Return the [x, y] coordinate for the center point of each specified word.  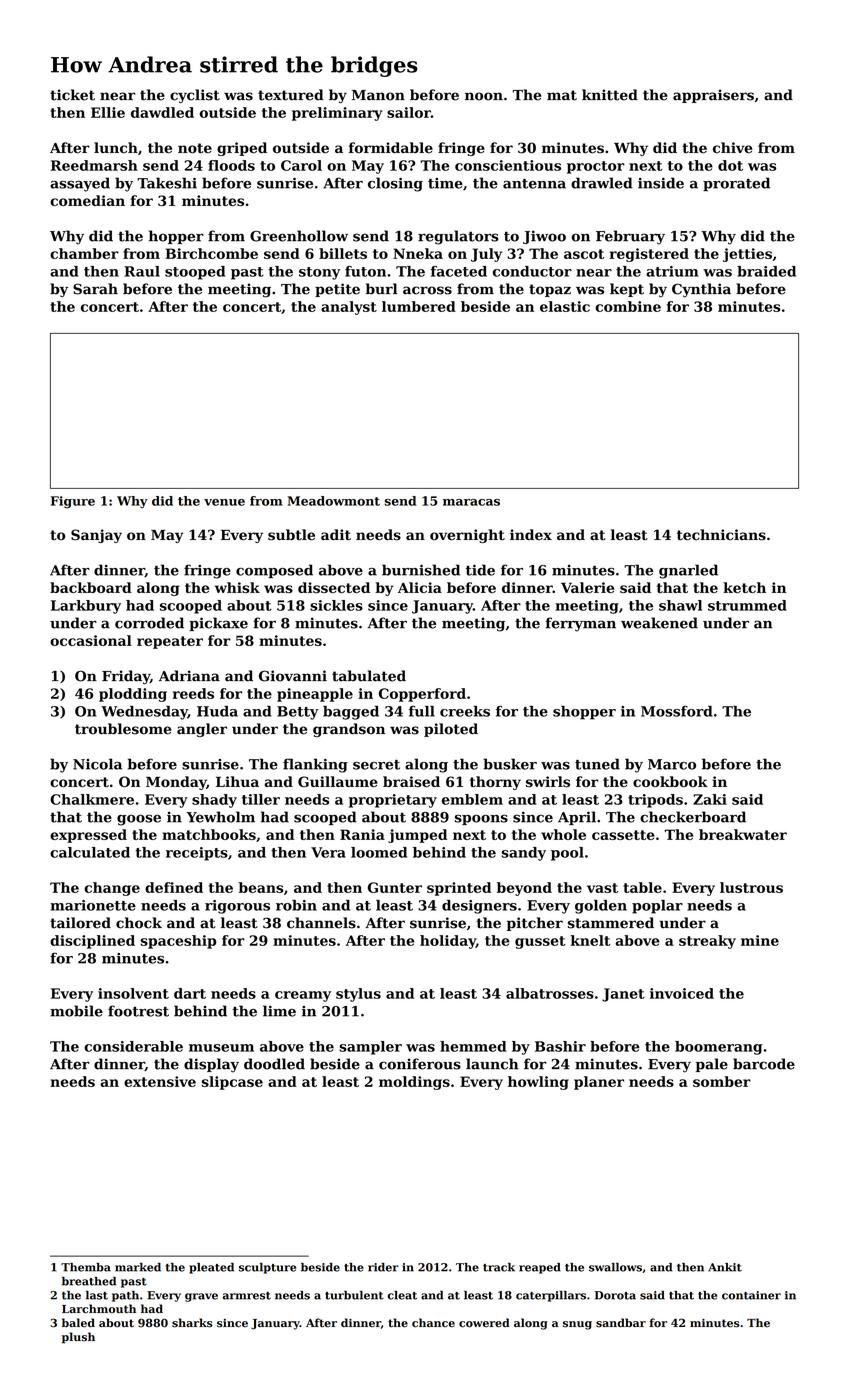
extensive [160, 1081]
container [751, 1295]
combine [628, 306]
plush [78, 1338]
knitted [610, 95]
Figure [73, 502]
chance [433, 1323]
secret [376, 765]
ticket [72, 95]
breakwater [743, 834]
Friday [126, 677]
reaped [540, 1268]
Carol [301, 165]
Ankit [725, 1267]
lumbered [419, 306]
